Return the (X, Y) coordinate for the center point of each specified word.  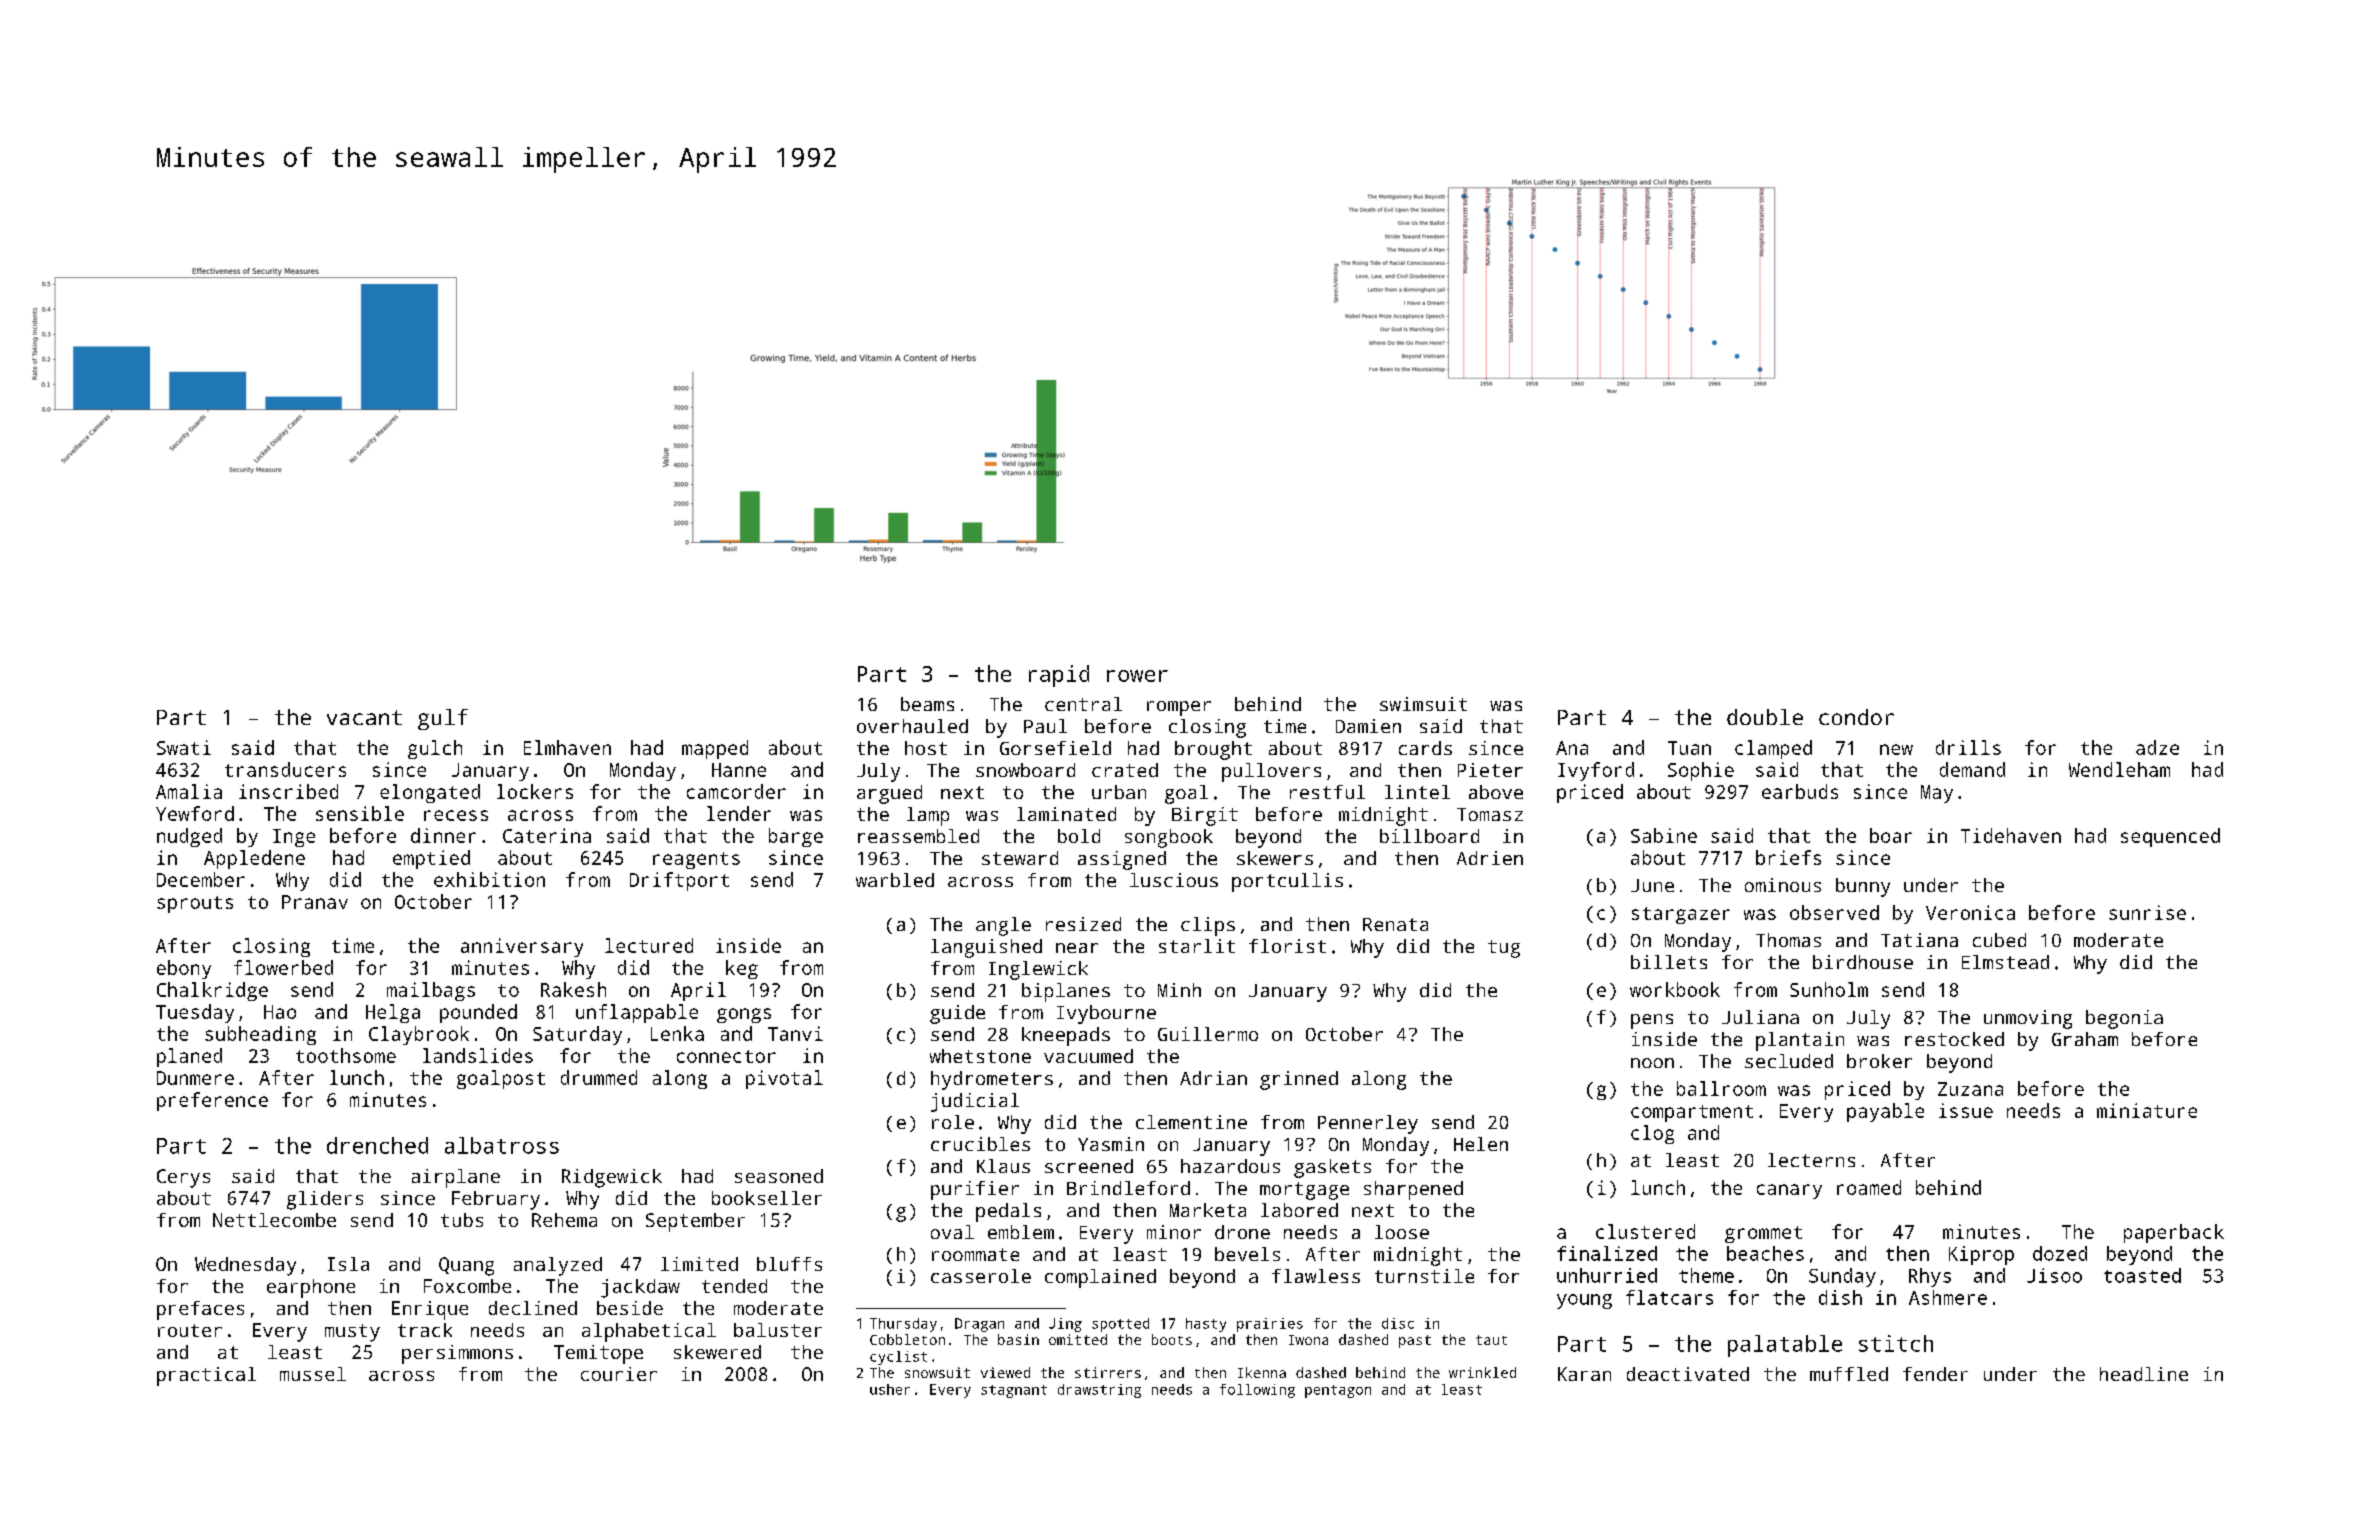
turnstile (1424, 1276)
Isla (348, 1264)
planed (189, 1057)
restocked (1954, 1039)
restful (1327, 792)
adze (2157, 747)
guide (957, 1014)
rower (1137, 676)
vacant (364, 717)
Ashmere (1948, 1297)
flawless (1316, 1276)
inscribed (288, 791)
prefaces (200, 1310)
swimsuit (1423, 704)
